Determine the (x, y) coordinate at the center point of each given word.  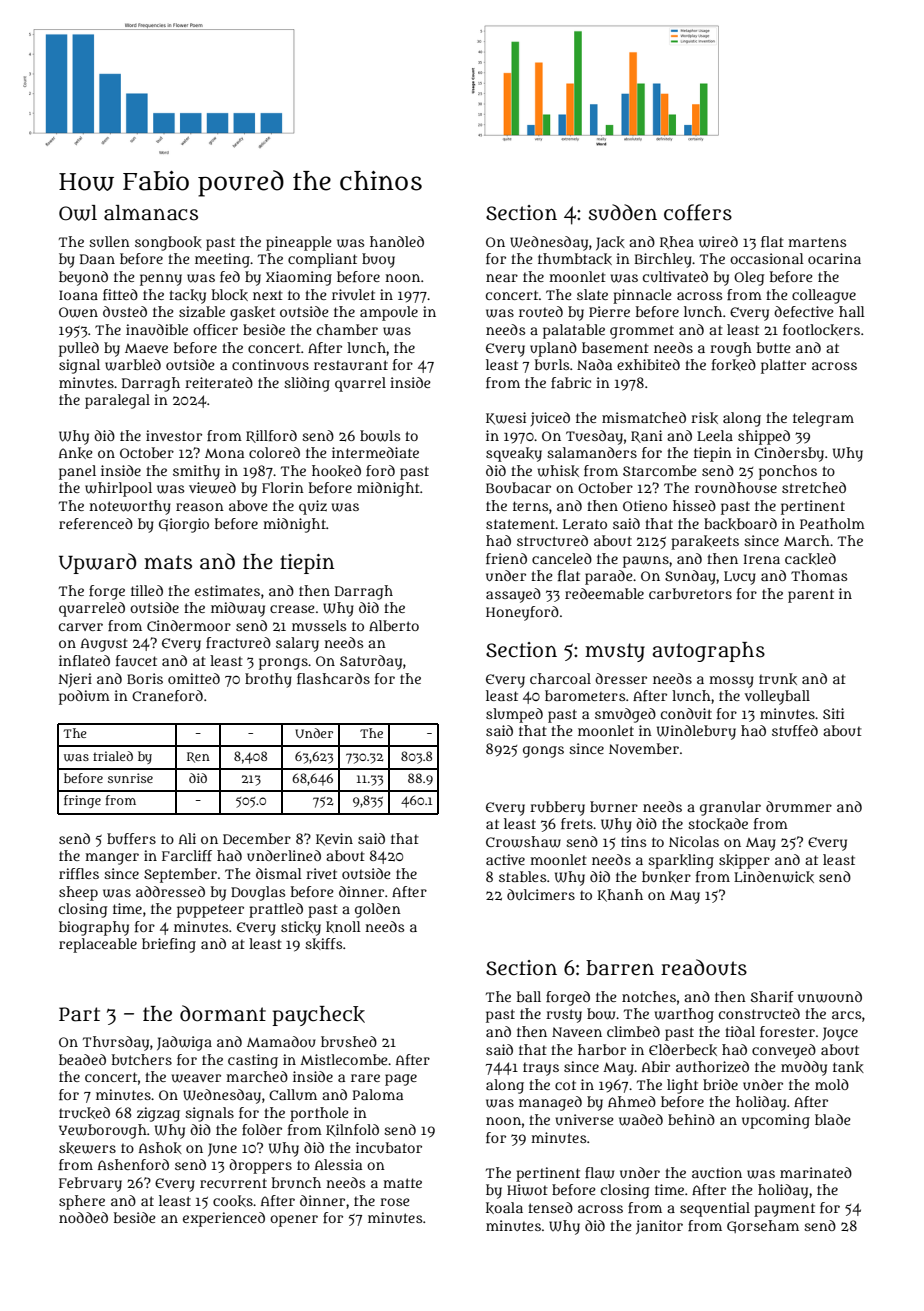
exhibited (648, 364)
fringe (82, 801)
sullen (109, 241)
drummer (799, 806)
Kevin (334, 839)
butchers (142, 1059)
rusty (564, 1016)
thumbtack (575, 259)
